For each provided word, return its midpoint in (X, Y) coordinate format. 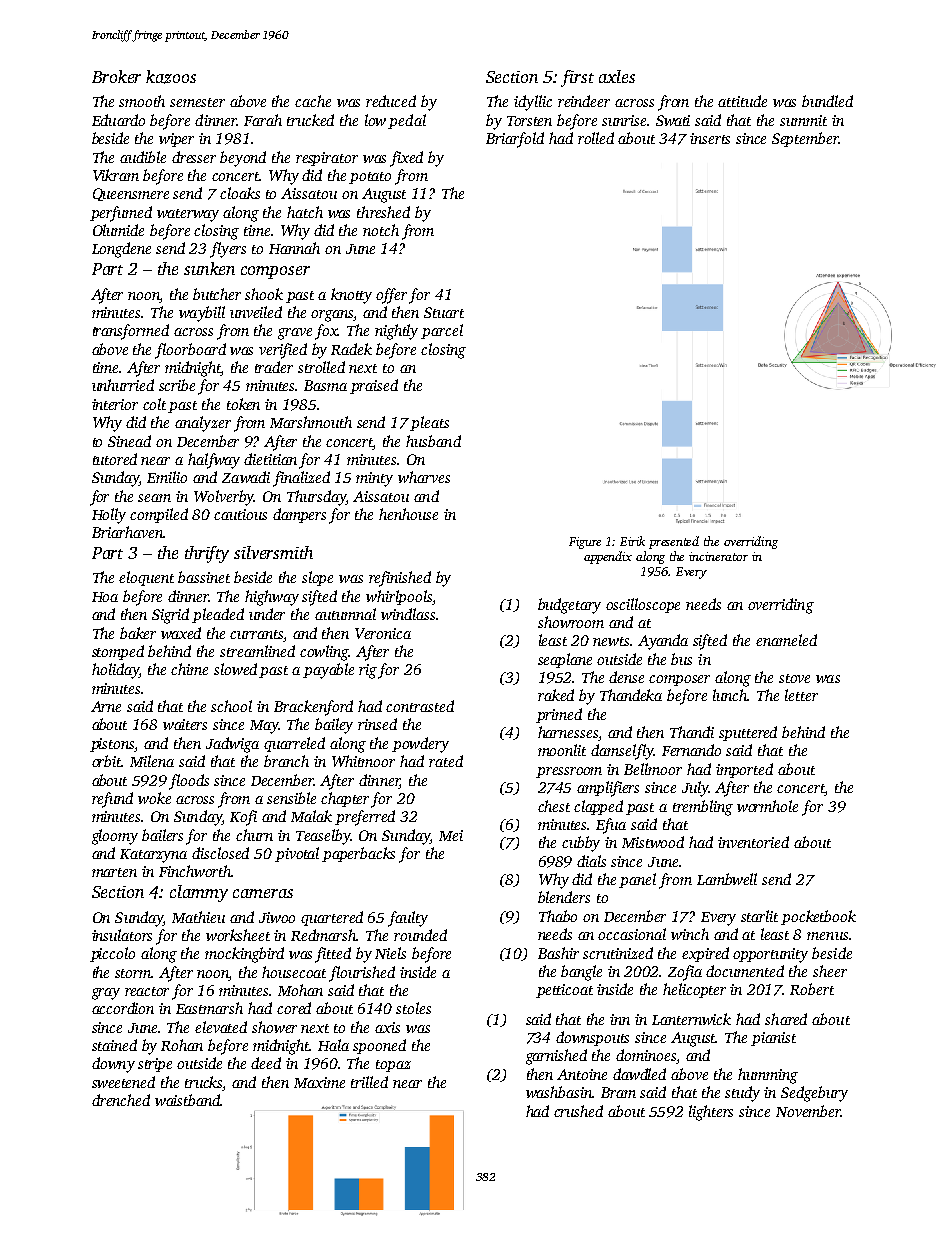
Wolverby (224, 498)
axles (617, 76)
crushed (578, 1111)
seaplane (565, 660)
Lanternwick (691, 1019)
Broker (116, 76)
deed (266, 1063)
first (577, 78)
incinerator (718, 556)
